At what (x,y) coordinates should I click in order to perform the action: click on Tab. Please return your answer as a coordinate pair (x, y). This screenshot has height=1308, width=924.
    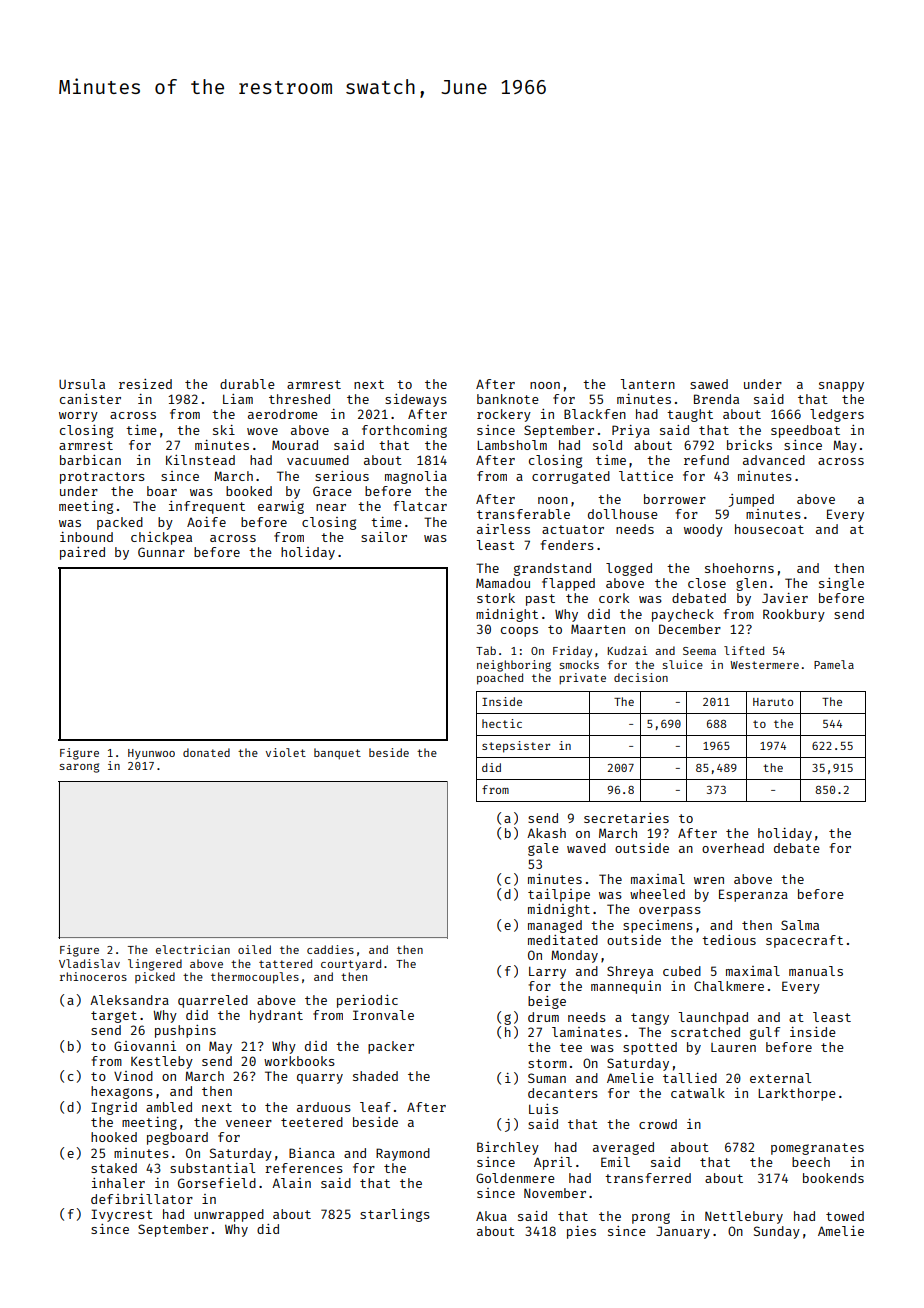
    Looking at the image, I should click on (486, 650).
